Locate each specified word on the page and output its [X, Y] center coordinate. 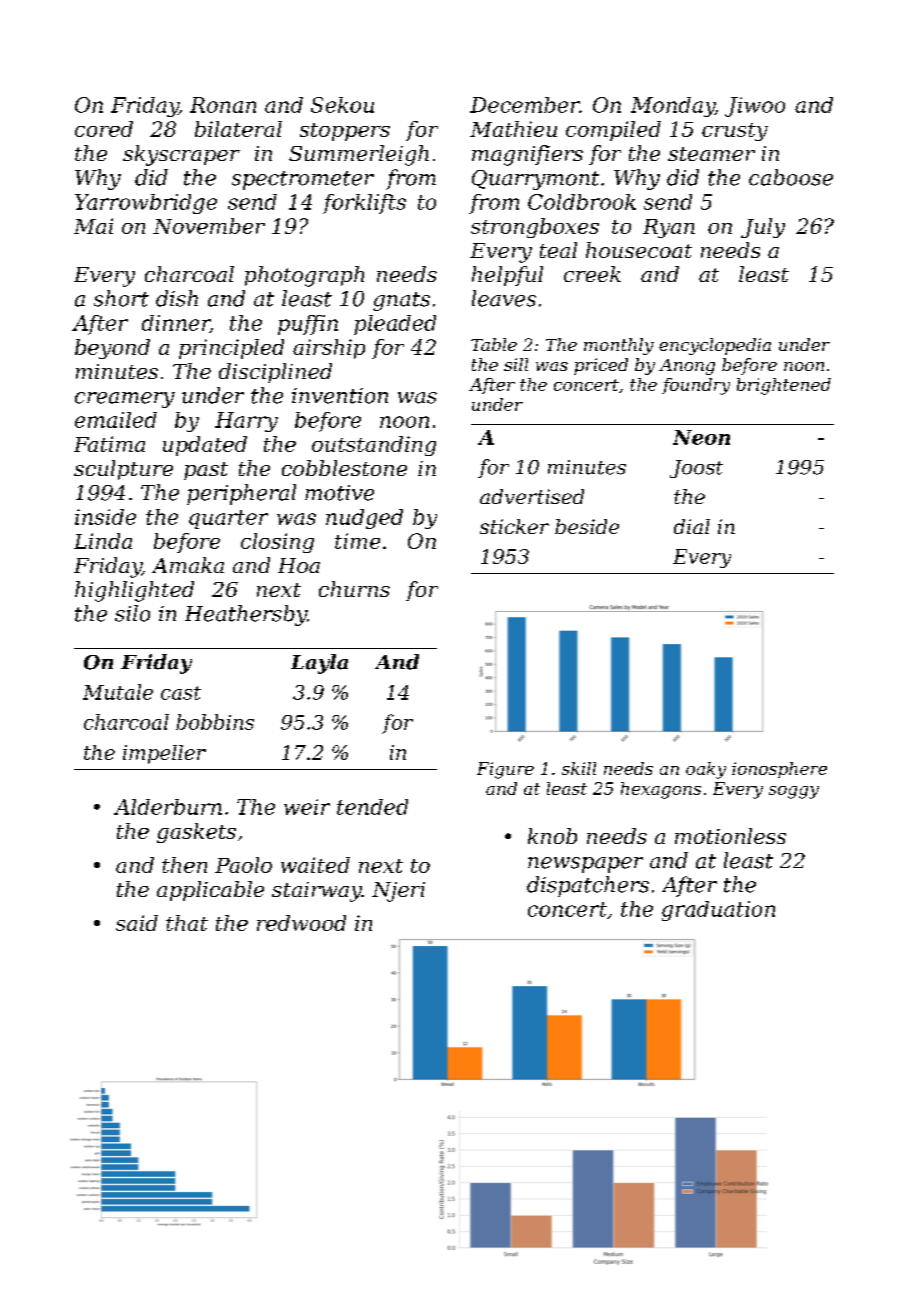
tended [372, 807]
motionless [730, 836]
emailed [116, 420]
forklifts [364, 204]
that [187, 923]
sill [516, 364]
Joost [696, 469]
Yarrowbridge [146, 204]
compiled [613, 131]
